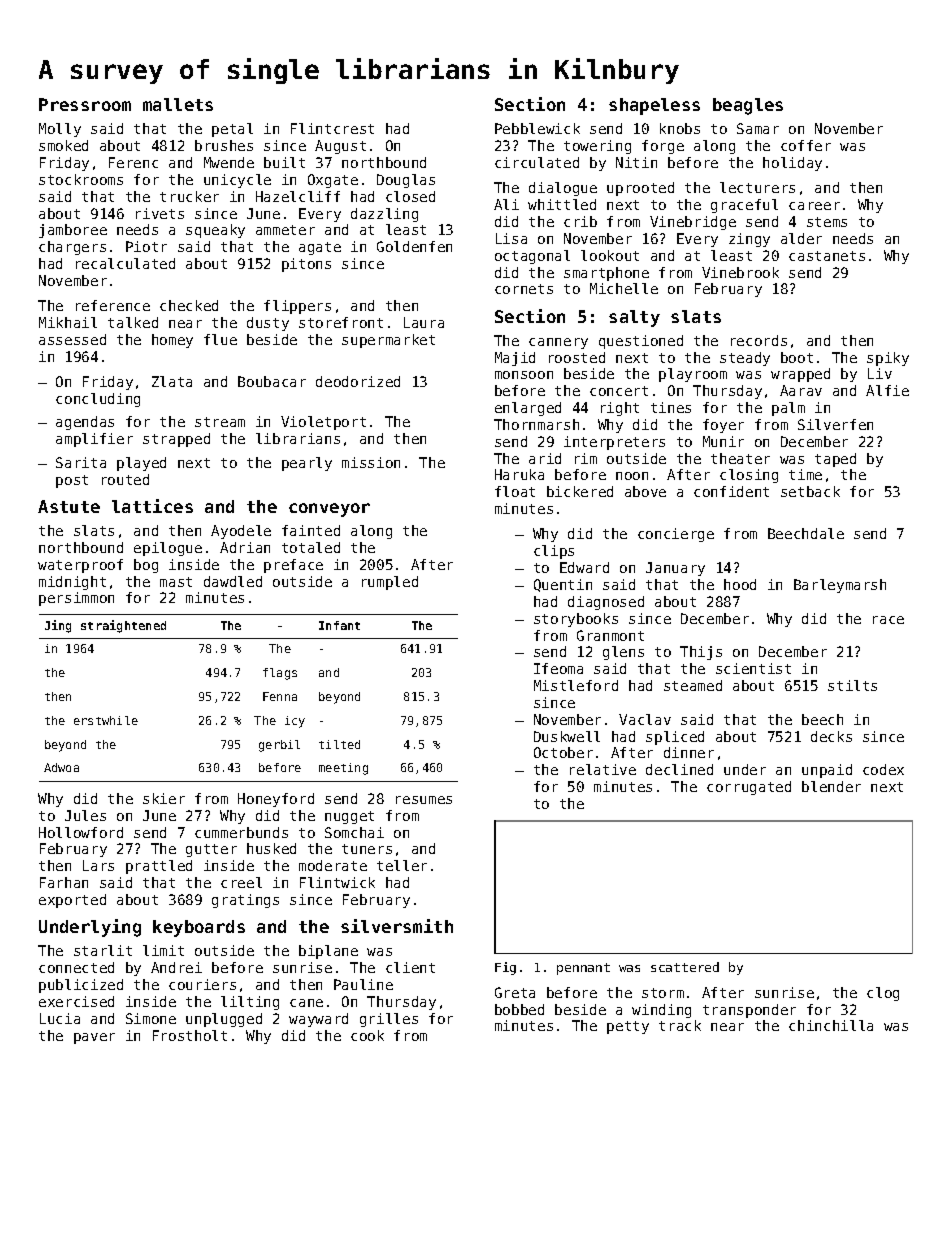 The width and height of the screenshot is (952, 1233). I want to click on Jules, so click(85, 815).
